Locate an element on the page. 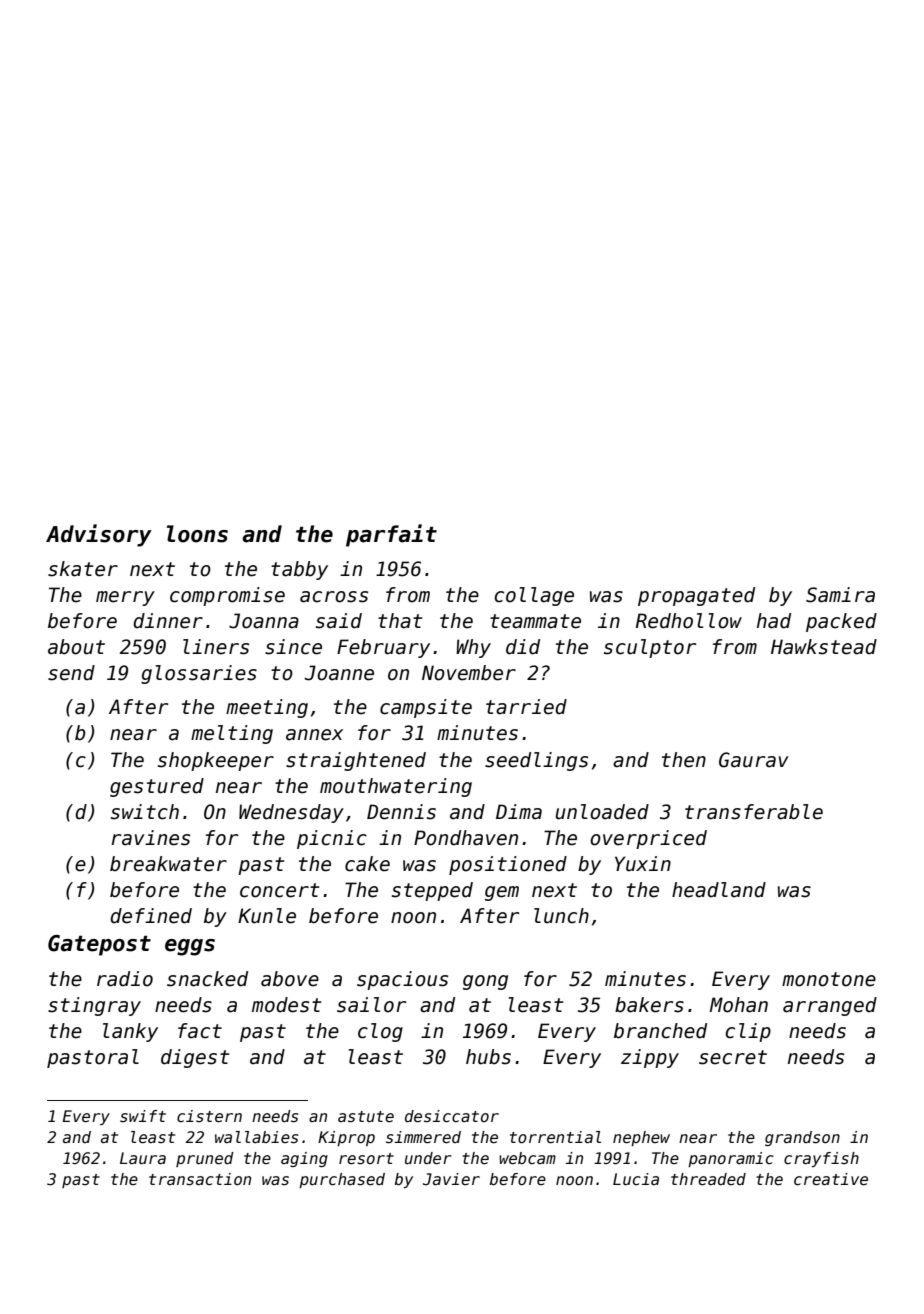 The width and height of the document is (924, 1314). tabby is located at coordinates (299, 570).
